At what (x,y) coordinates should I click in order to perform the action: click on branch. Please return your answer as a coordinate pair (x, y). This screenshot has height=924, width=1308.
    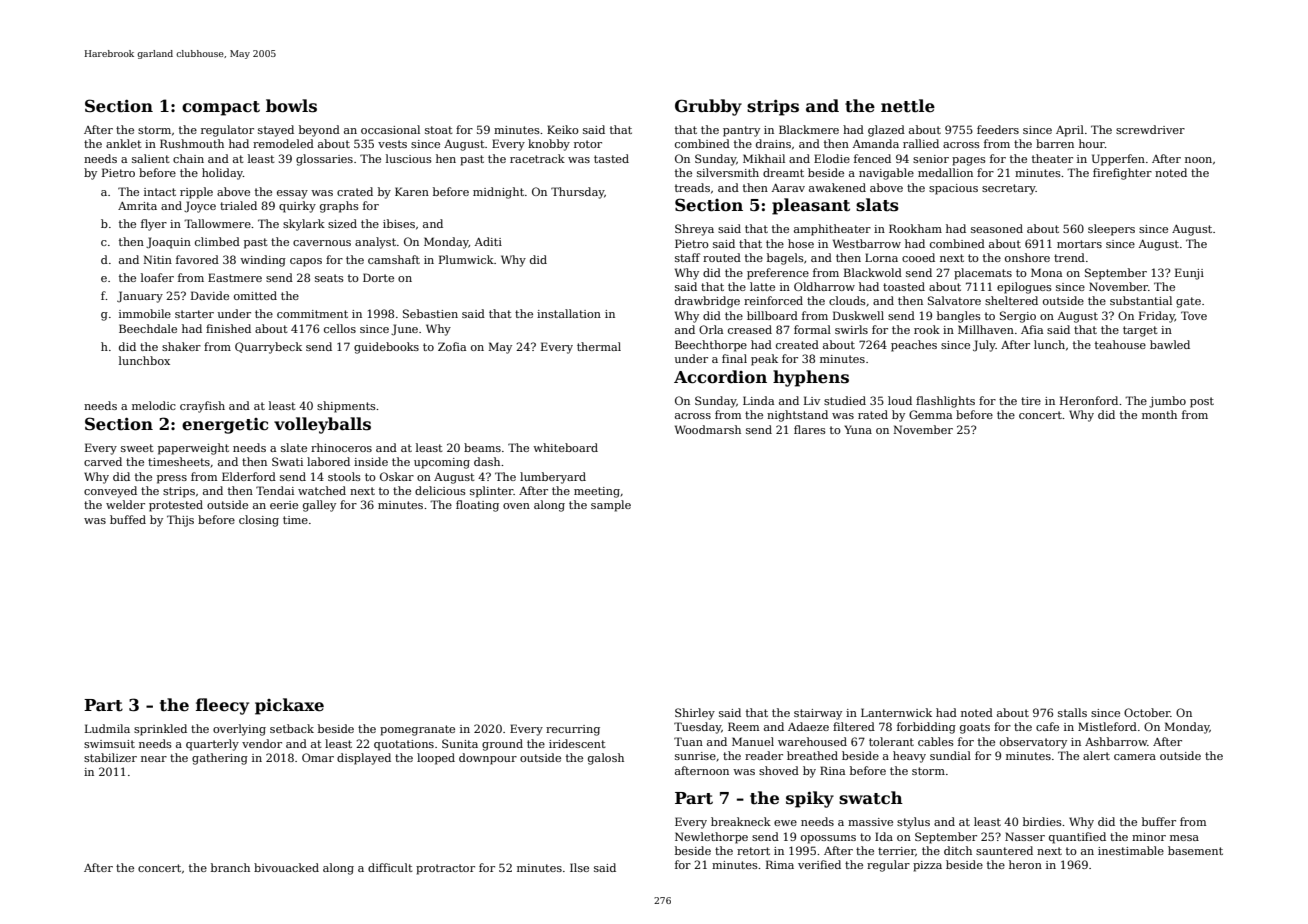
    Looking at the image, I should click on (230, 867).
